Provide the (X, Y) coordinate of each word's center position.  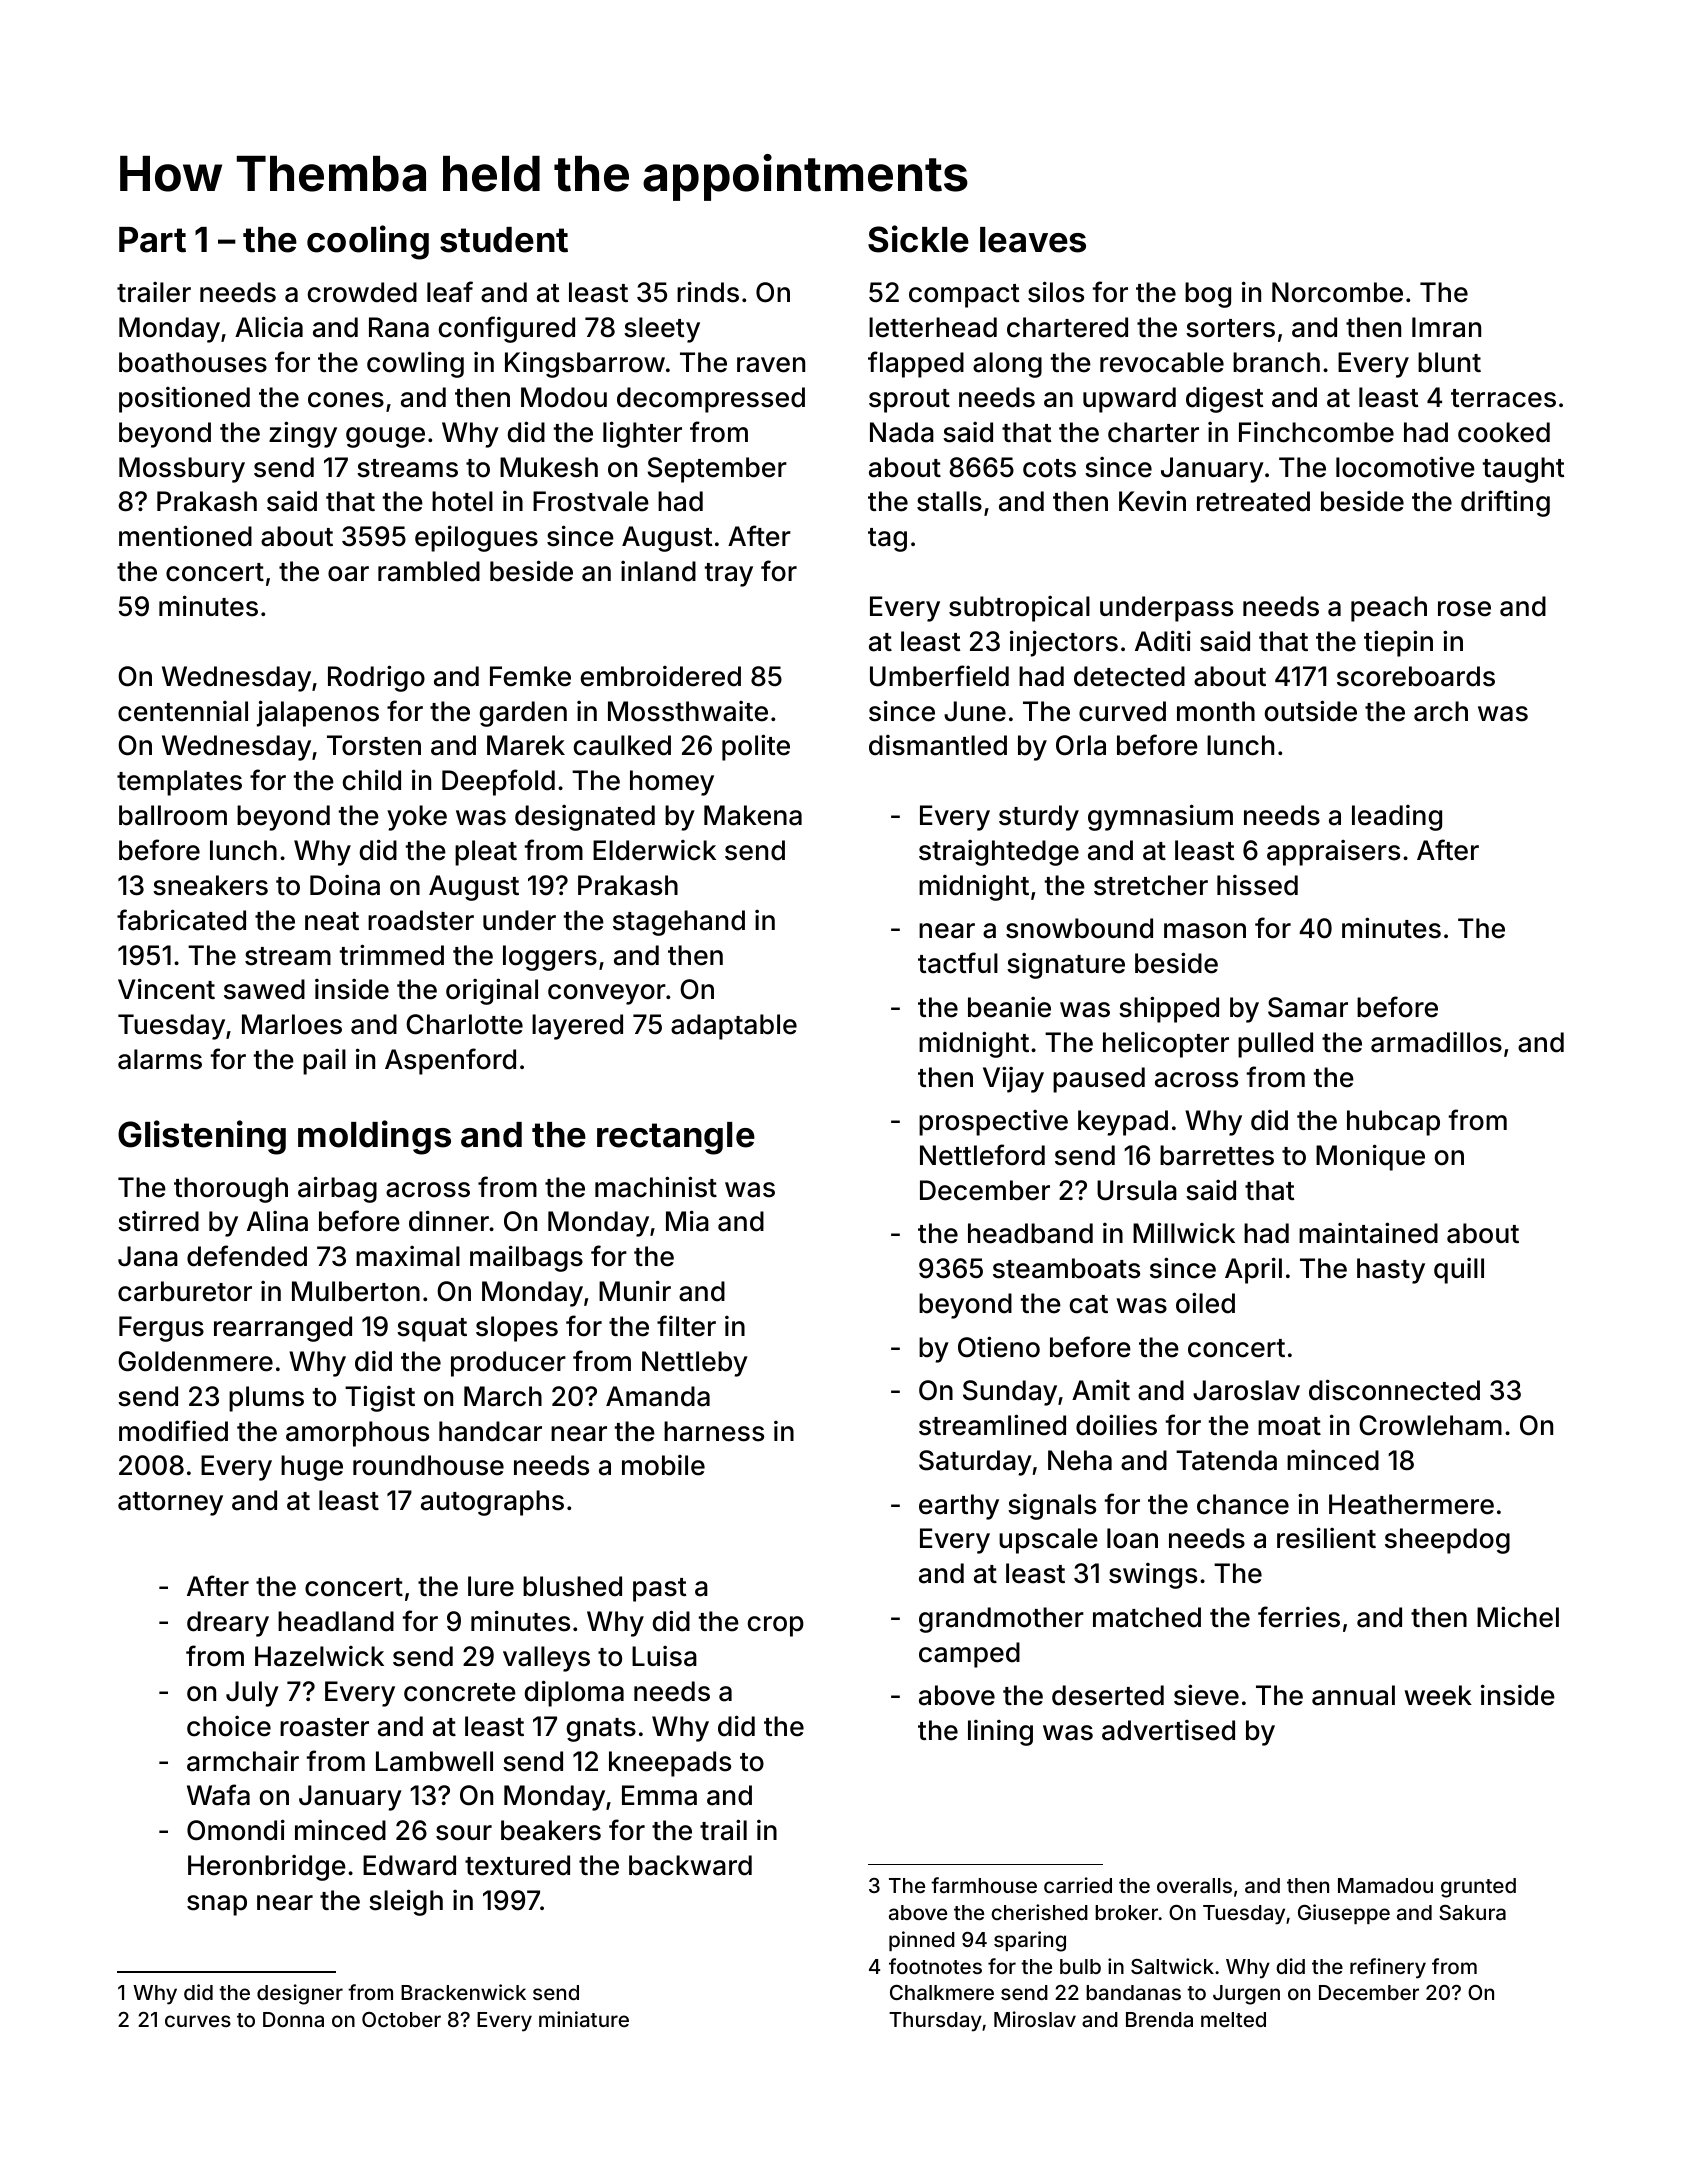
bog (1208, 295)
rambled (429, 571)
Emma (659, 1795)
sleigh (406, 1902)
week (1438, 1695)
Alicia (269, 327)
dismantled (938, 745)
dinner (449, 1221)
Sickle (918, 239)
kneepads (670, 1764)
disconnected (1394, 1390)
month (1216, 711)
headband (1030, 1233)
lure (491, 1586)
